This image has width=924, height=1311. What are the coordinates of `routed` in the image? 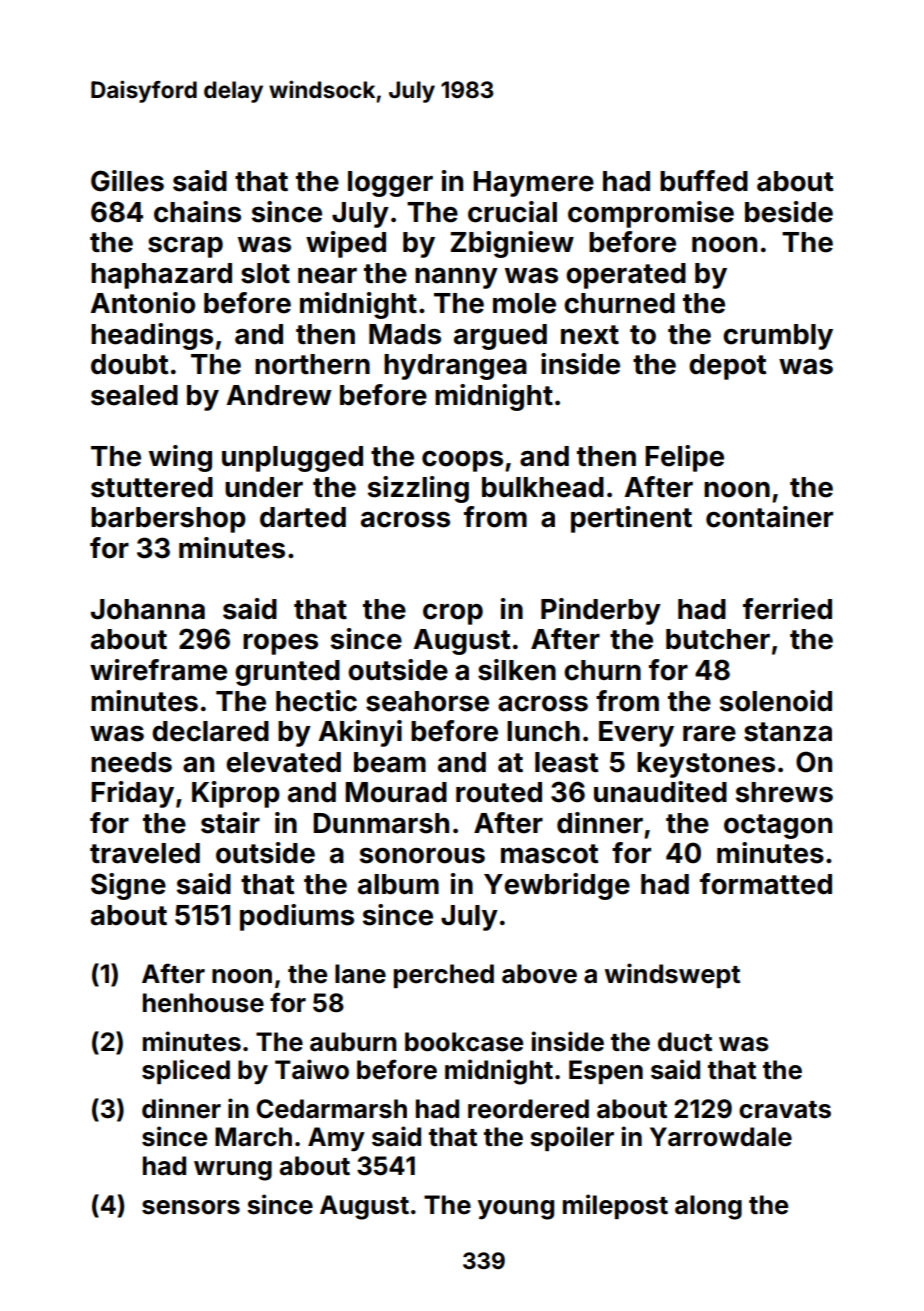 It's located at (499, 792).
